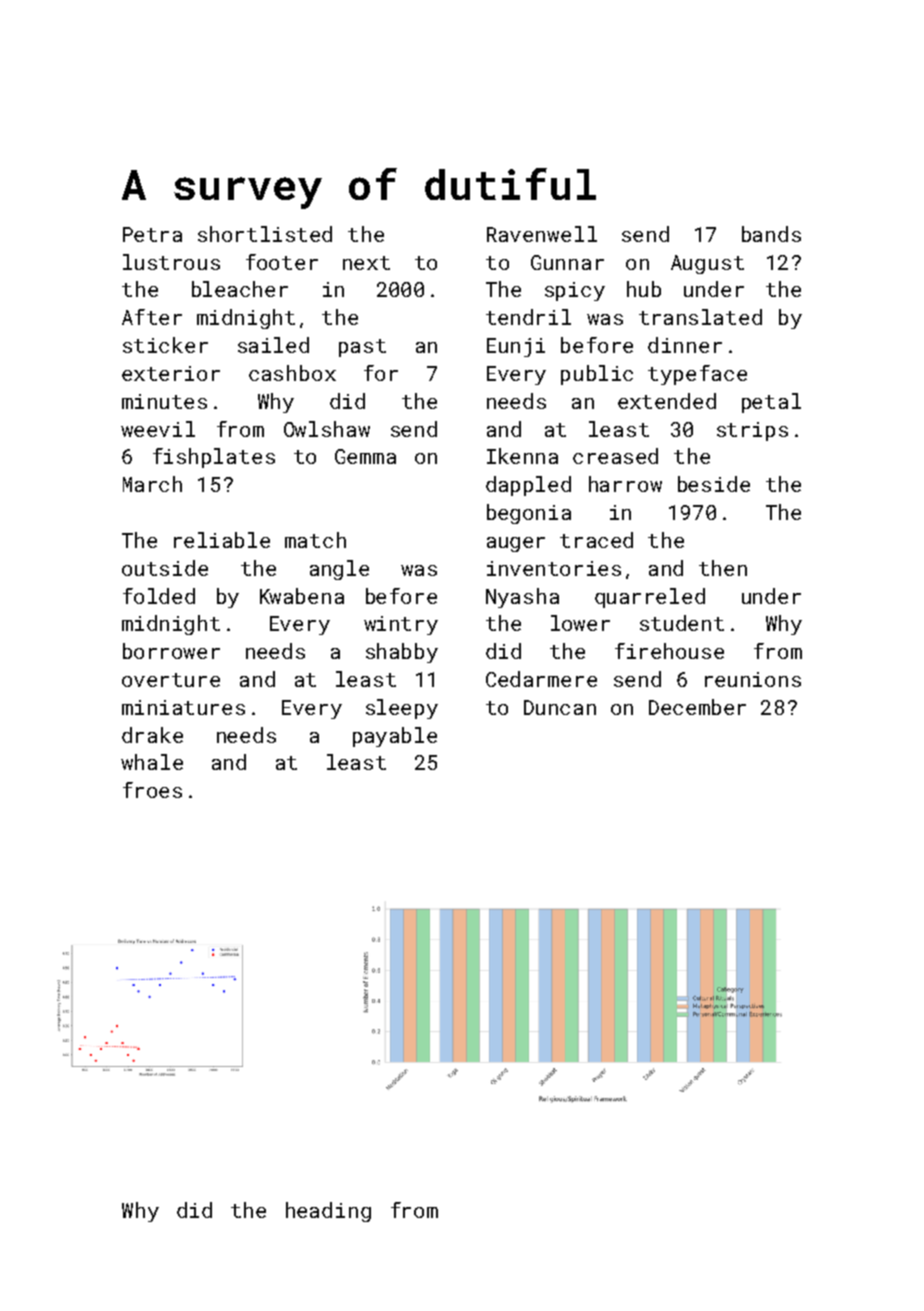  What do you see at coordinates (560, 707) in the image?
I see `Duncan` at bounding box center [560, 707].
